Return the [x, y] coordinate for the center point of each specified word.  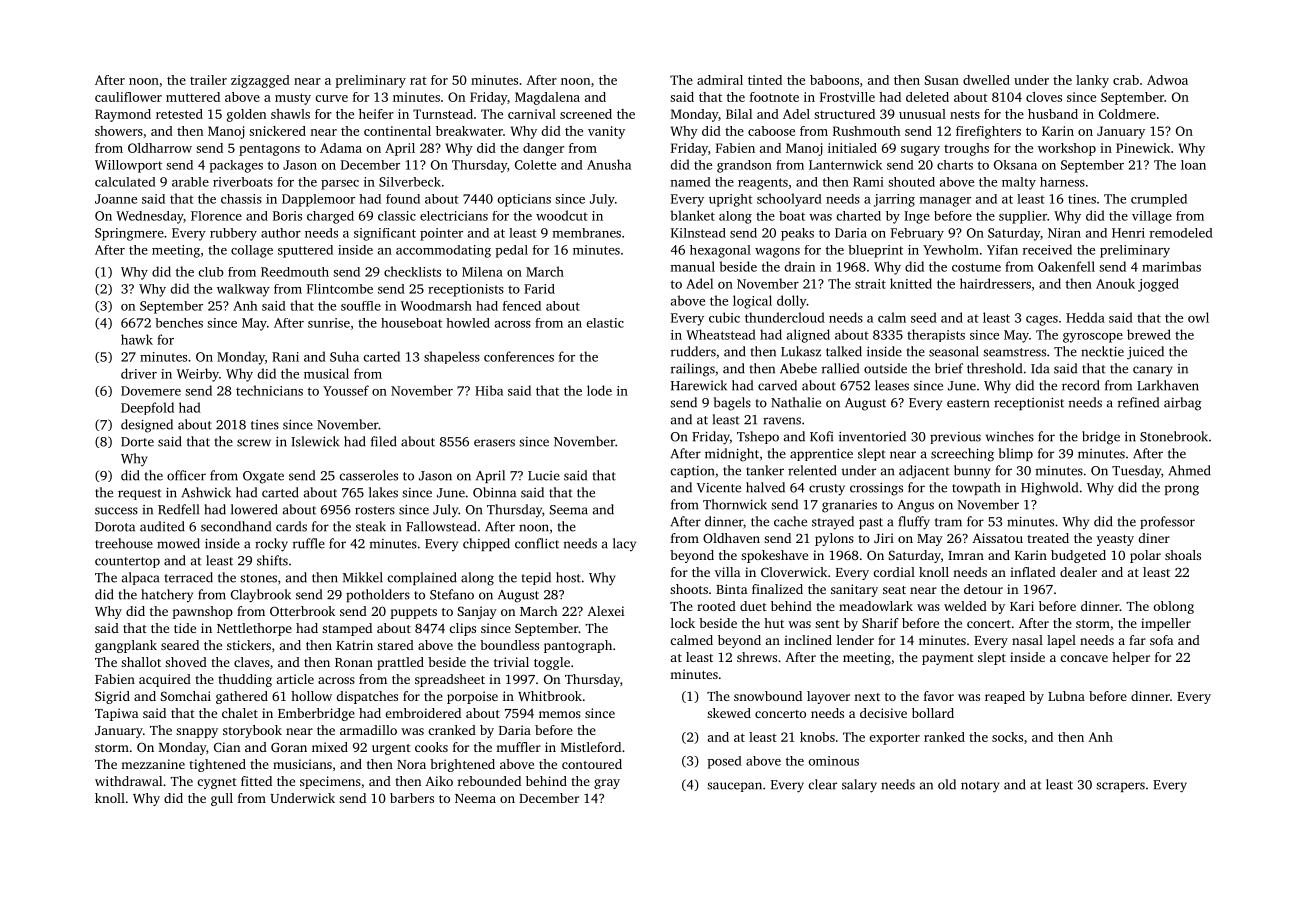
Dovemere [151, 391]
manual [693, 266]
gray [607, 784]
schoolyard [789, 200]
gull [222, 799]
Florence [216, 216]
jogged [1158, 285]
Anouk [1115, 283]
